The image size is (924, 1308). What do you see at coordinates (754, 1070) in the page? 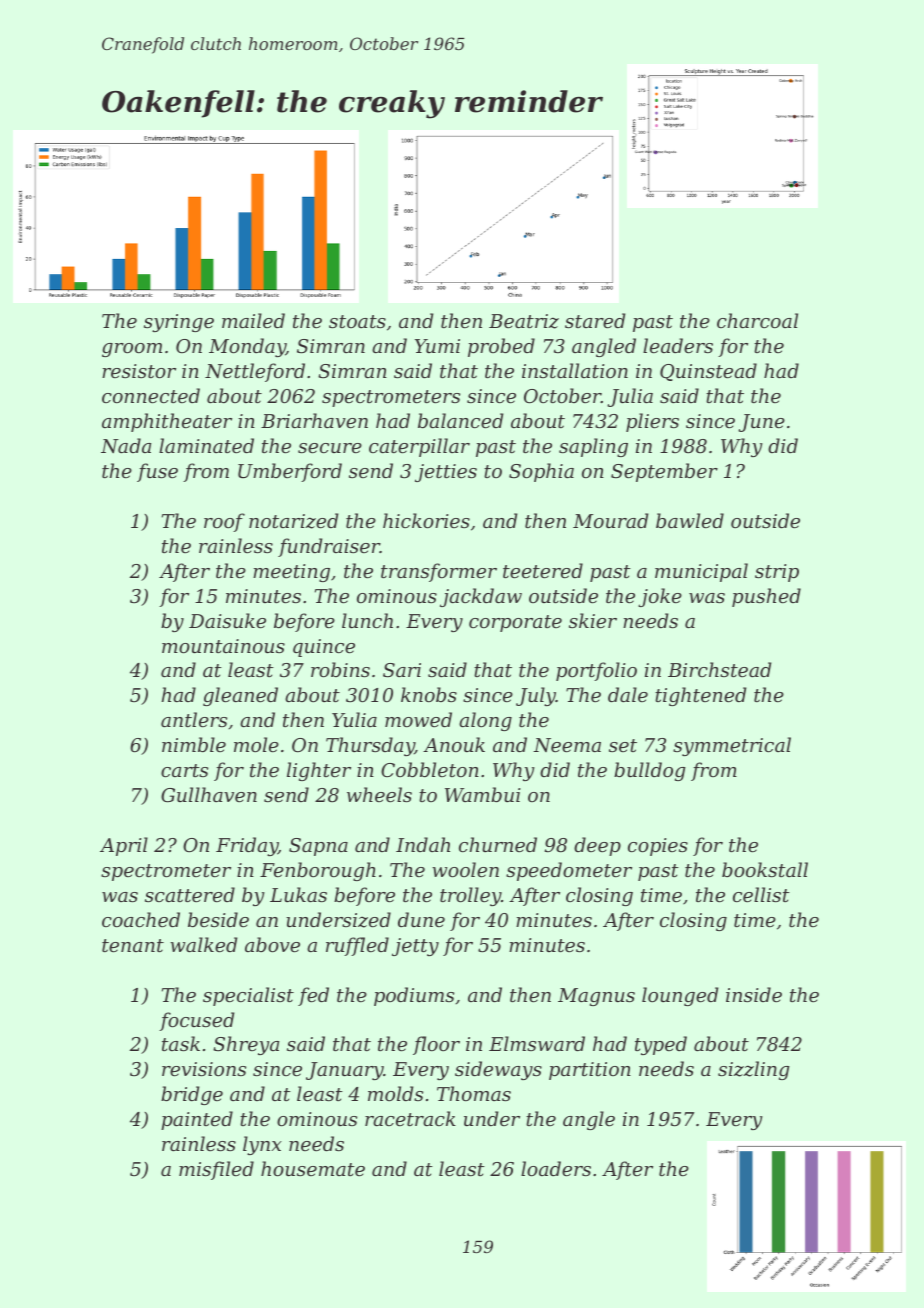
I see `sizzling` at bounding box center [754, 1070].
